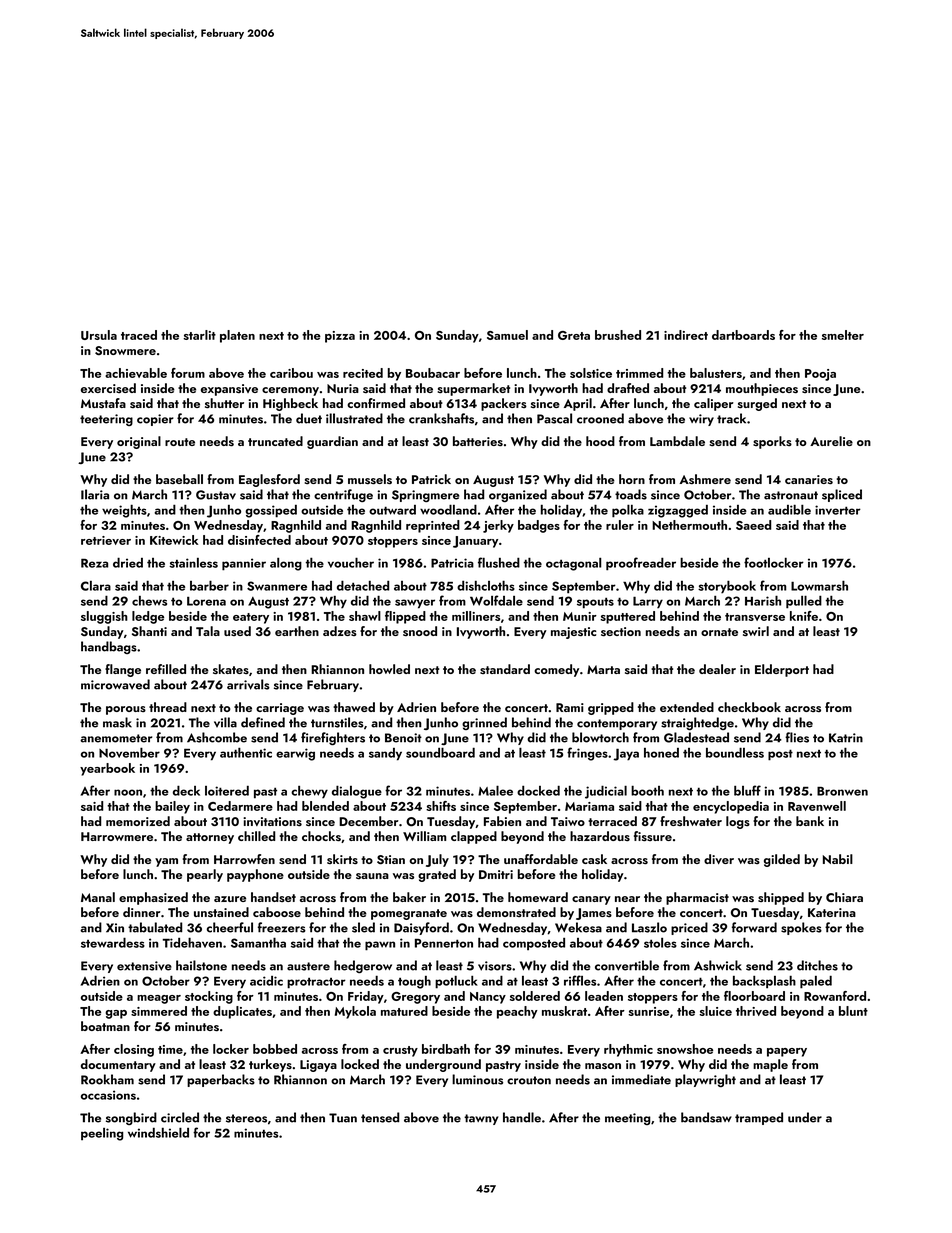  Describe the element at coordinates (782, 670) in the image. I see `Elderport` at that location.
